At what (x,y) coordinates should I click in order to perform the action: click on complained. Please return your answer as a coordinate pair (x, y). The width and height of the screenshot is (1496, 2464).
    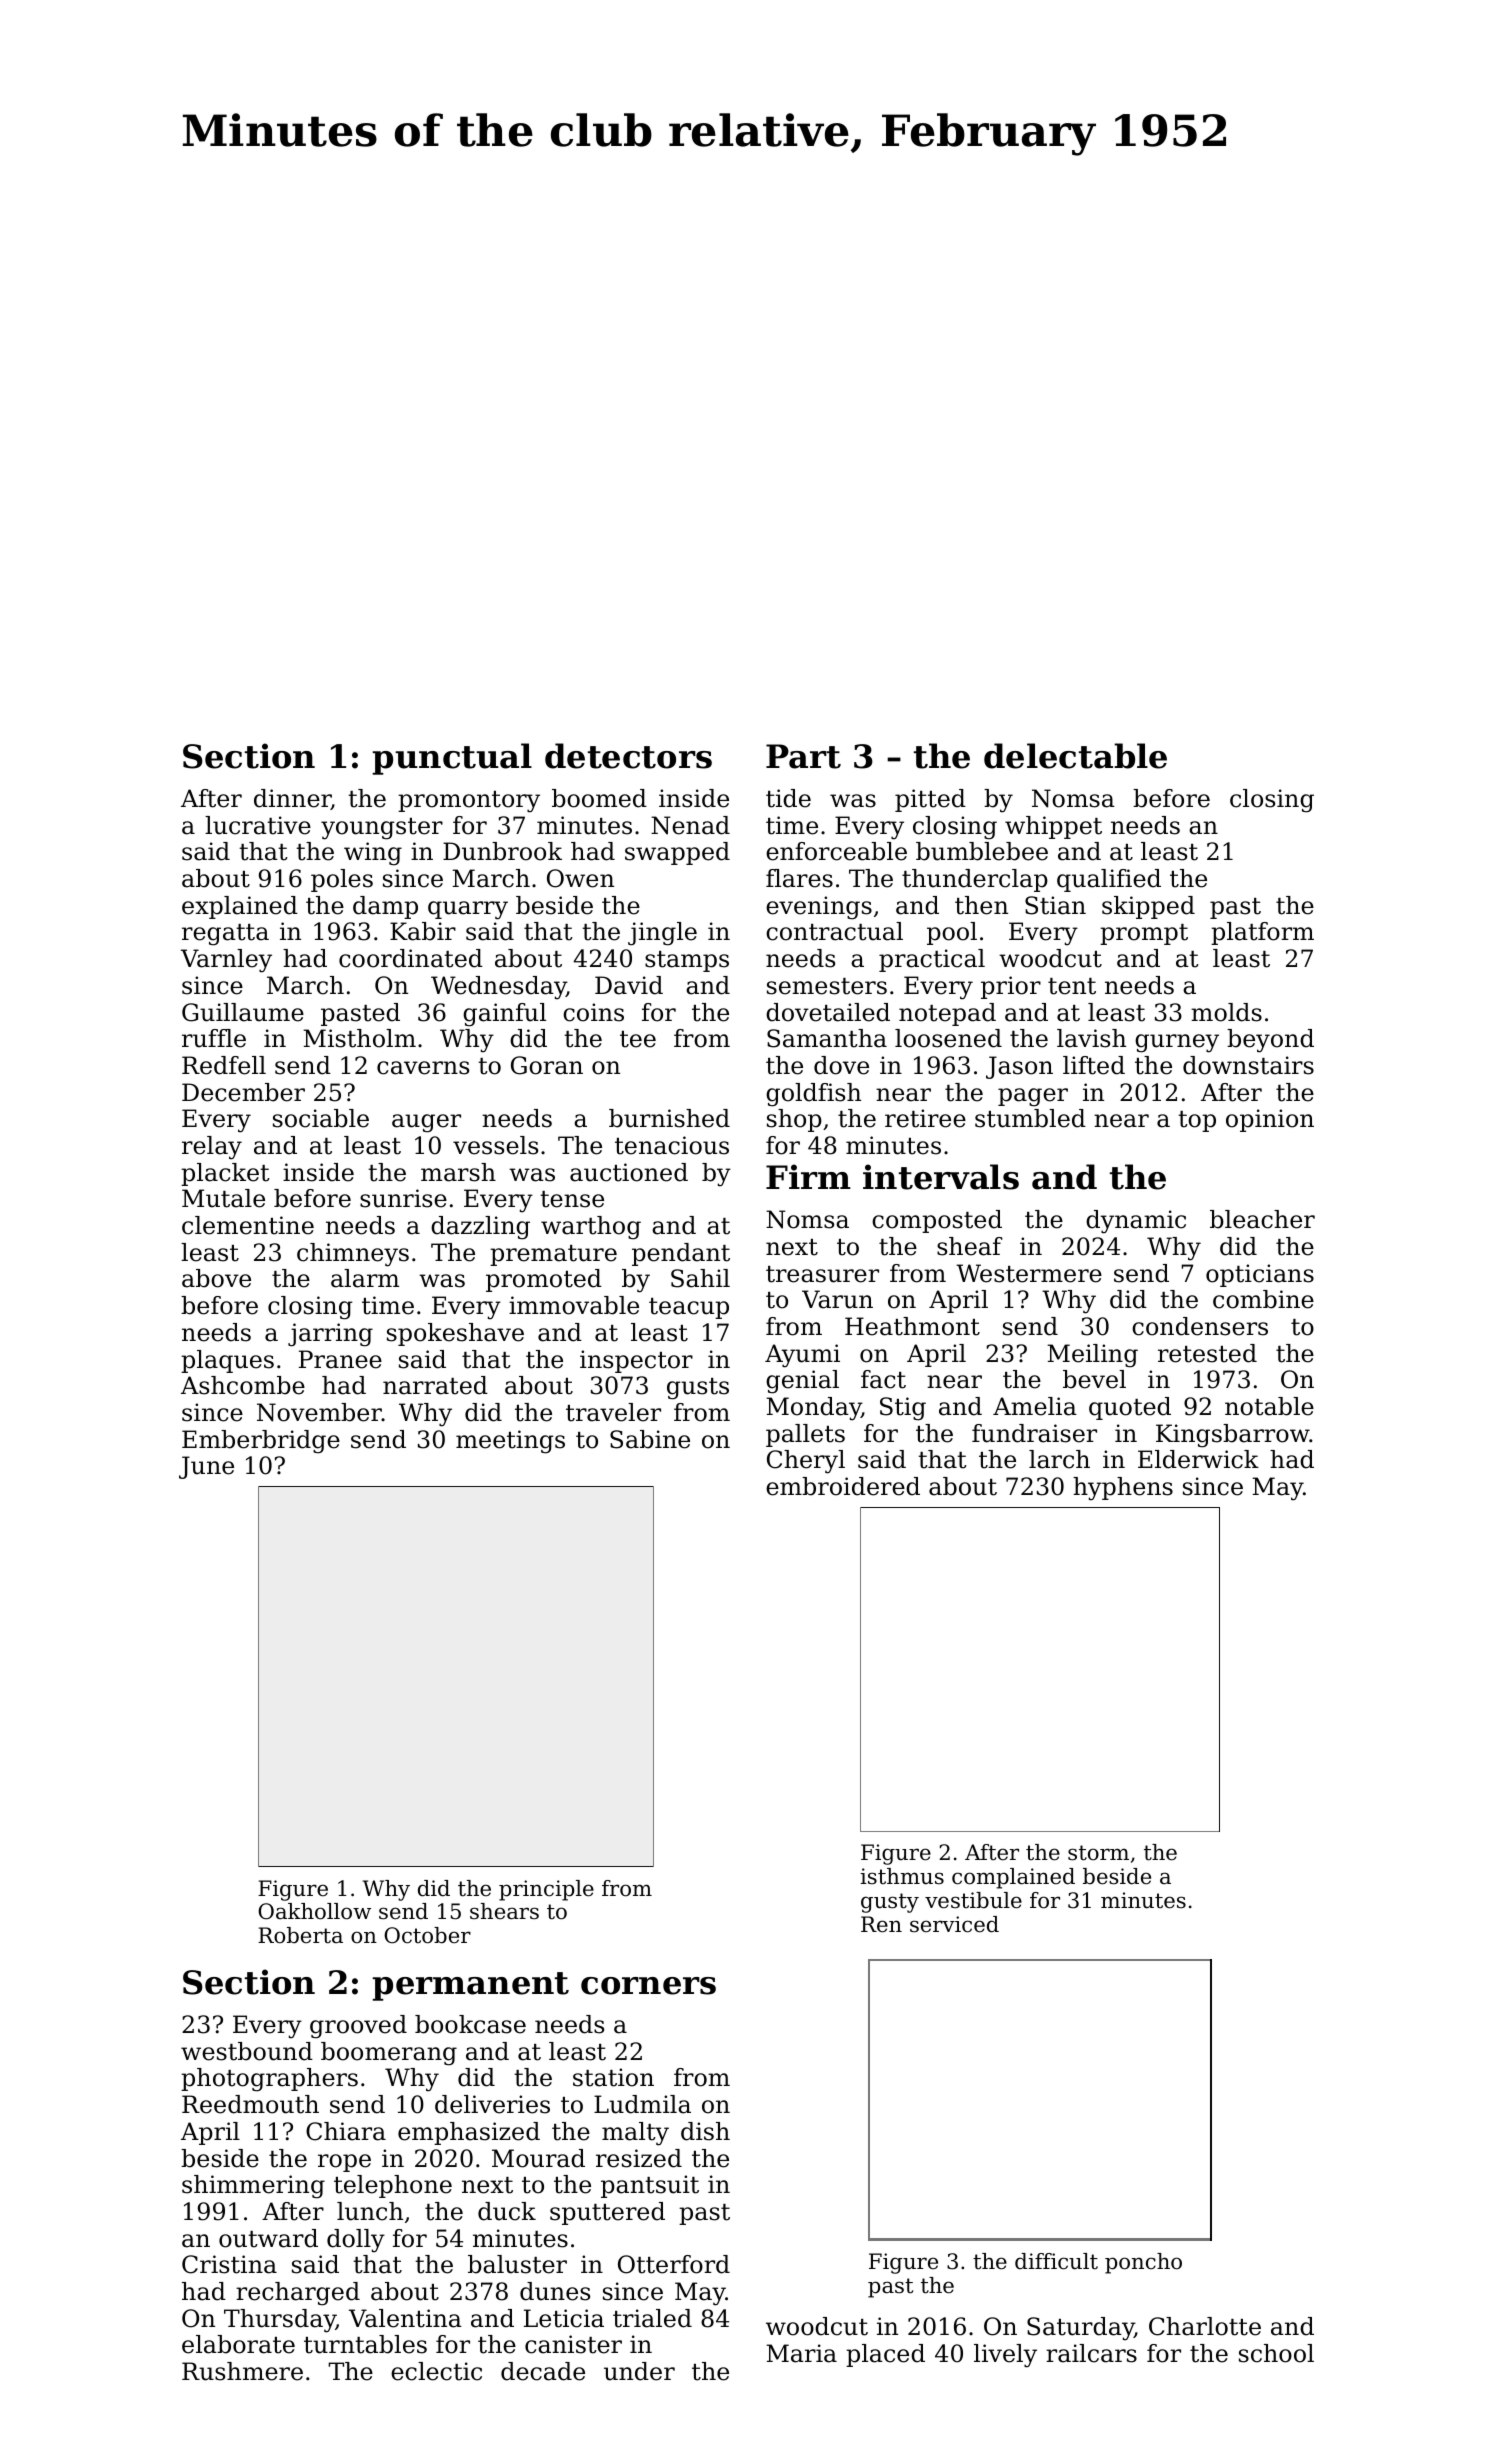
    Looking at the image, I should click on (1013, 1878).
